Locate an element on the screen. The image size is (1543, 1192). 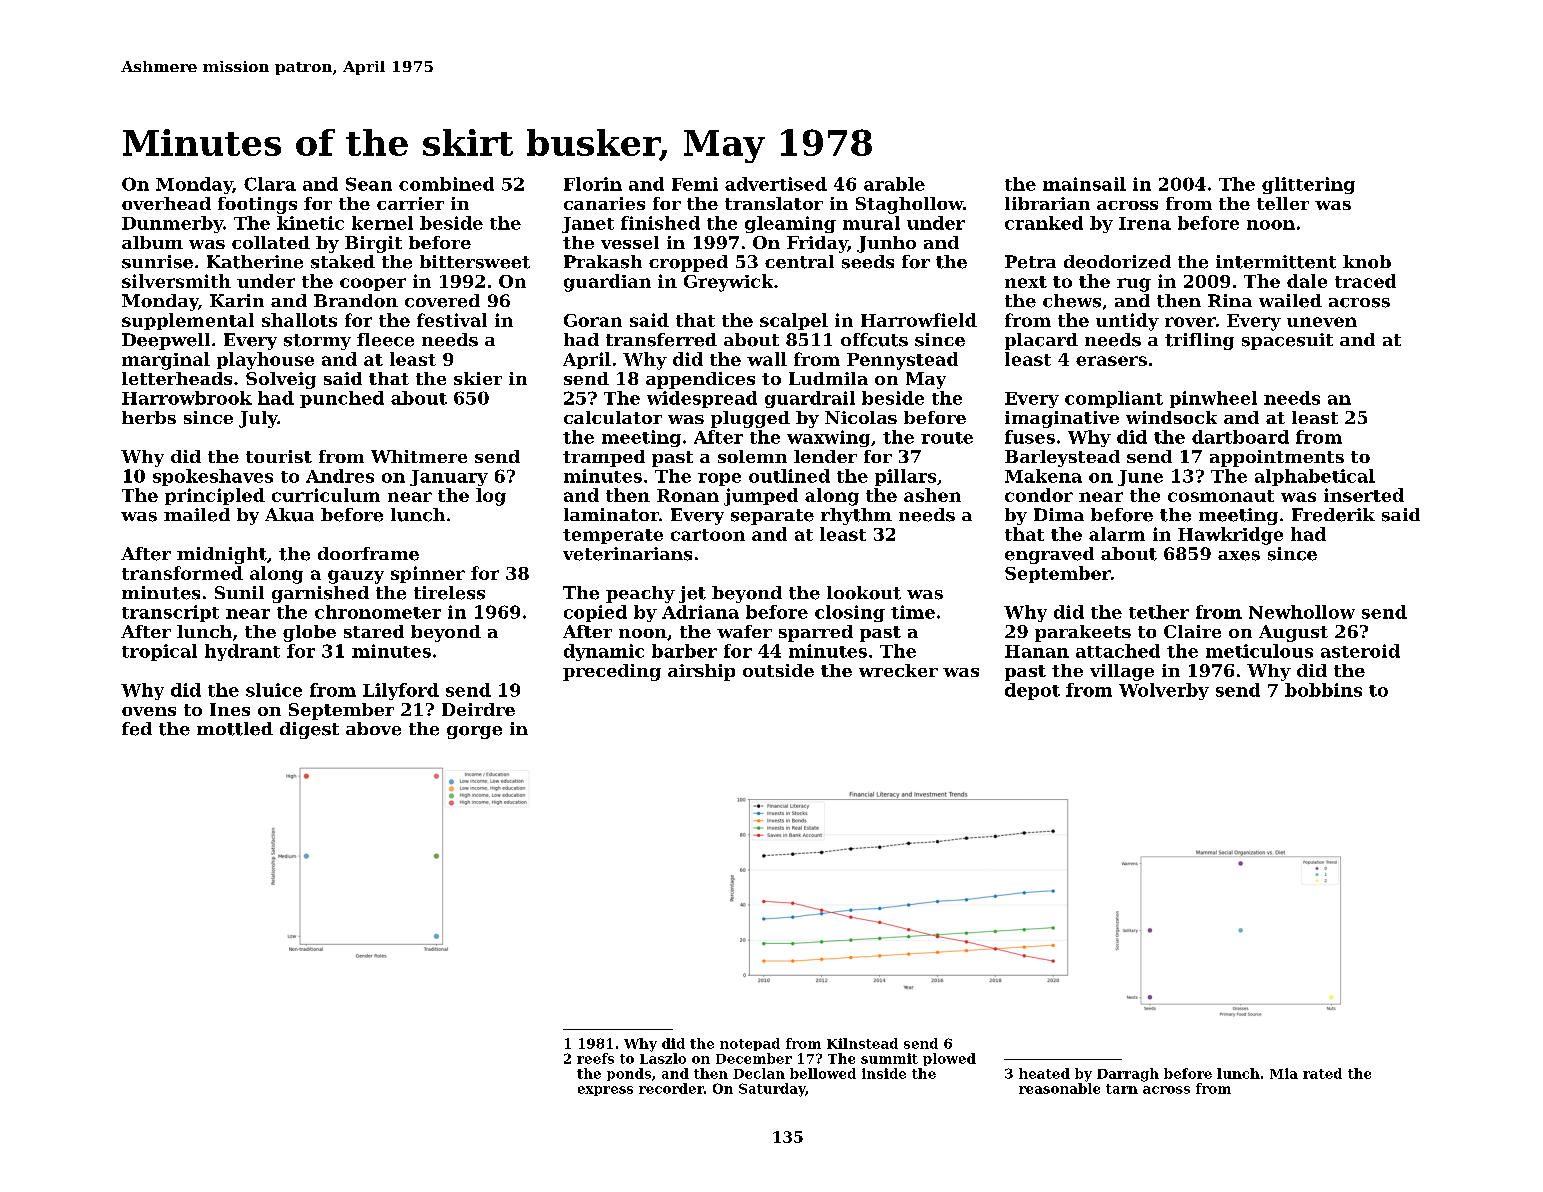
Ronan is located at coordinates (688, 495).
